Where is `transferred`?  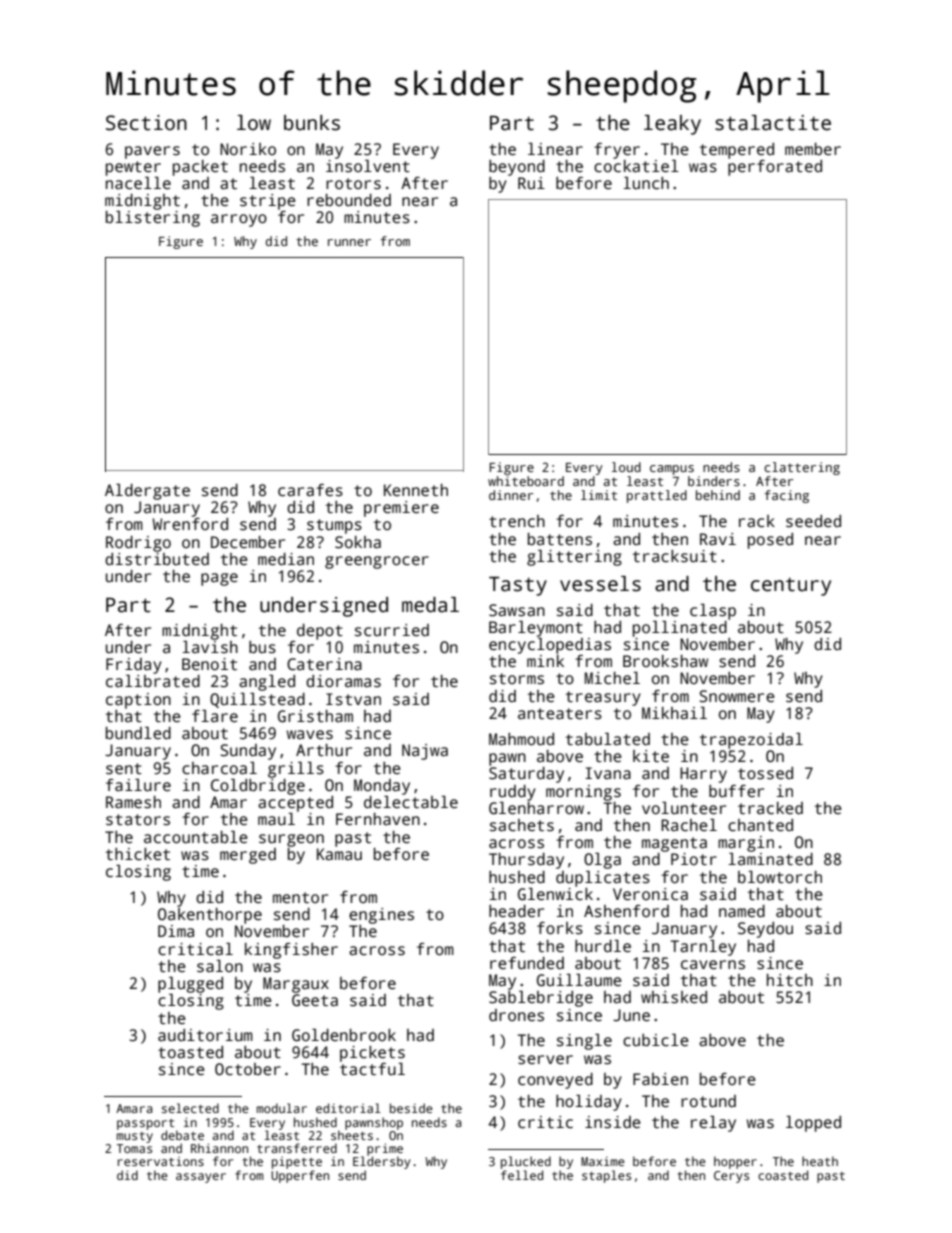
transferred is located at coordinates (297, 1148).
